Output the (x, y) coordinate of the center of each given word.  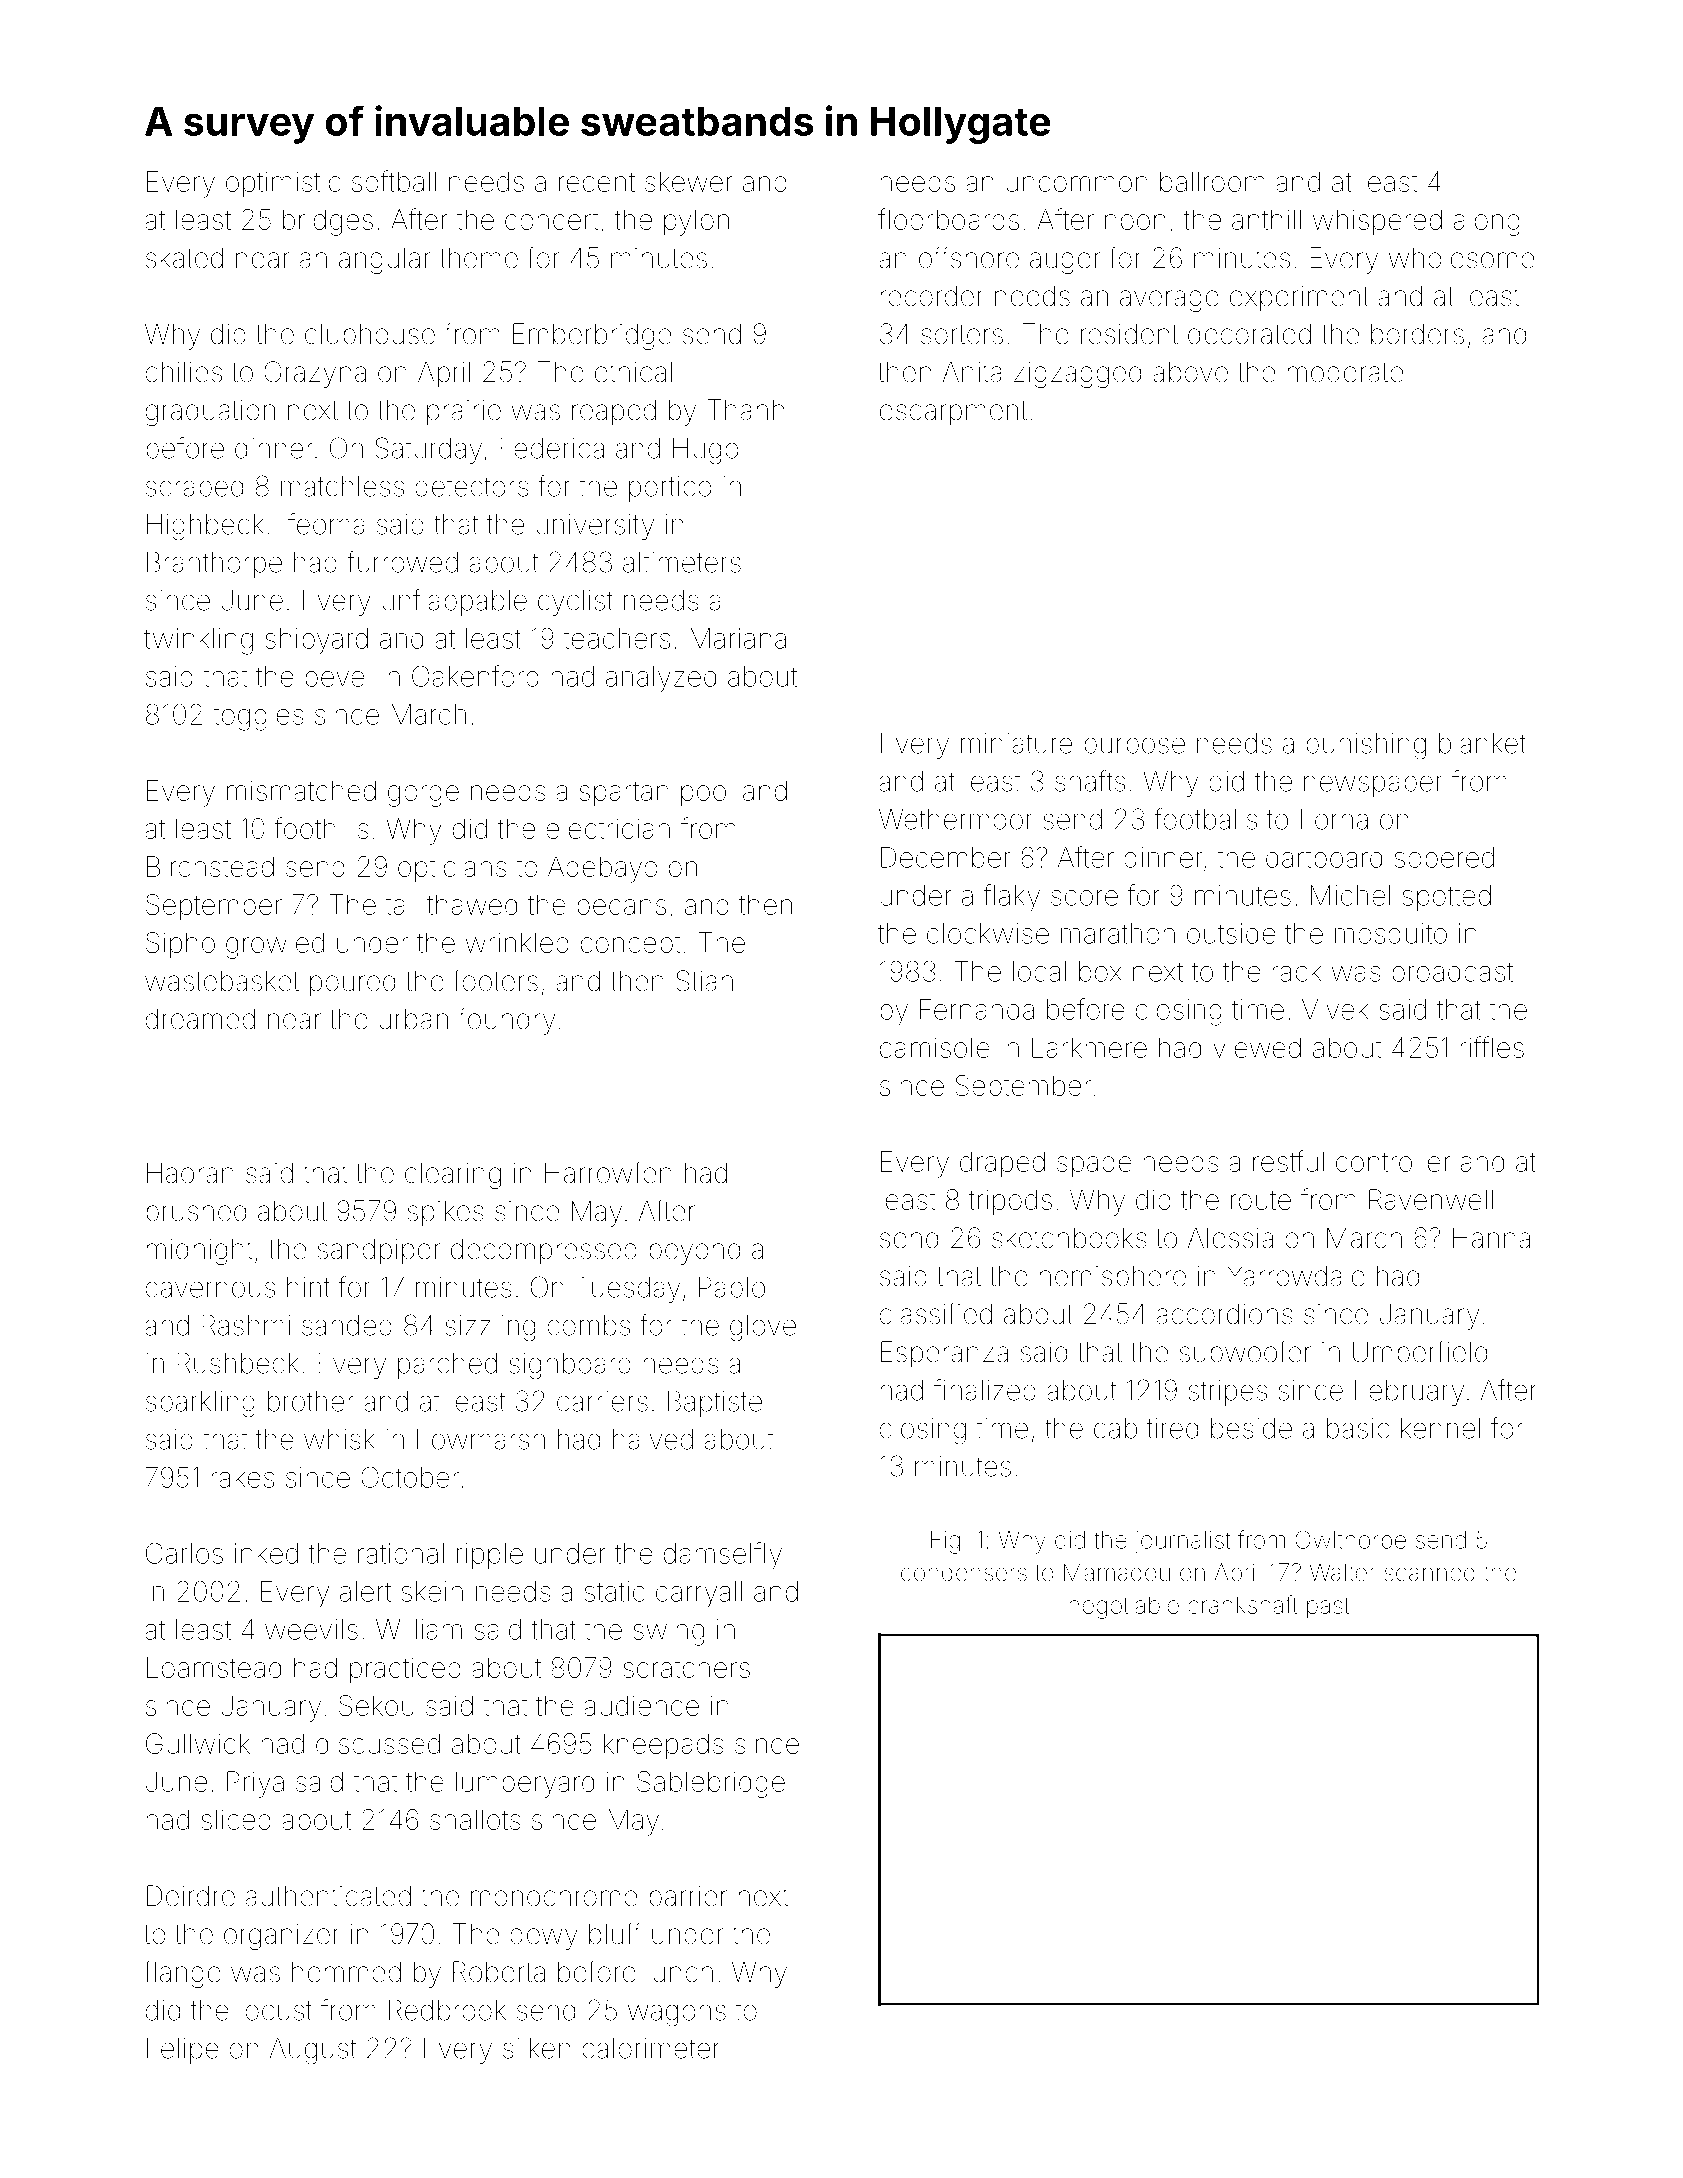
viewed (1257, 1047)
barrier (688, 1896)
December (946, 857)
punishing (1366, 746)
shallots (475, 1819)
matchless (342, 486)
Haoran (190, 1173)
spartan (624, 794)
